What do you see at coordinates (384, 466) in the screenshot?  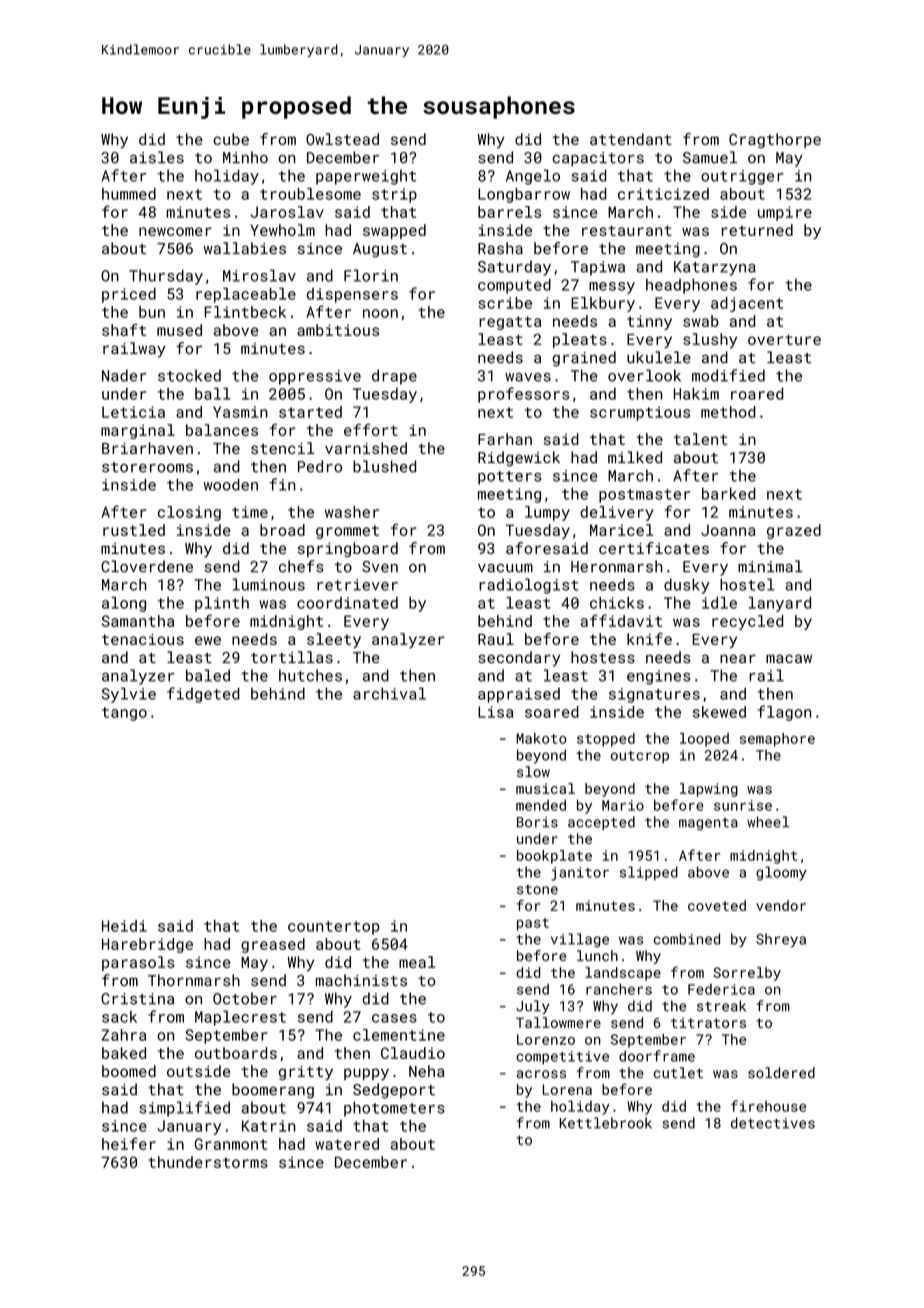 I see `blushed` at bounding box center [384, 466].
